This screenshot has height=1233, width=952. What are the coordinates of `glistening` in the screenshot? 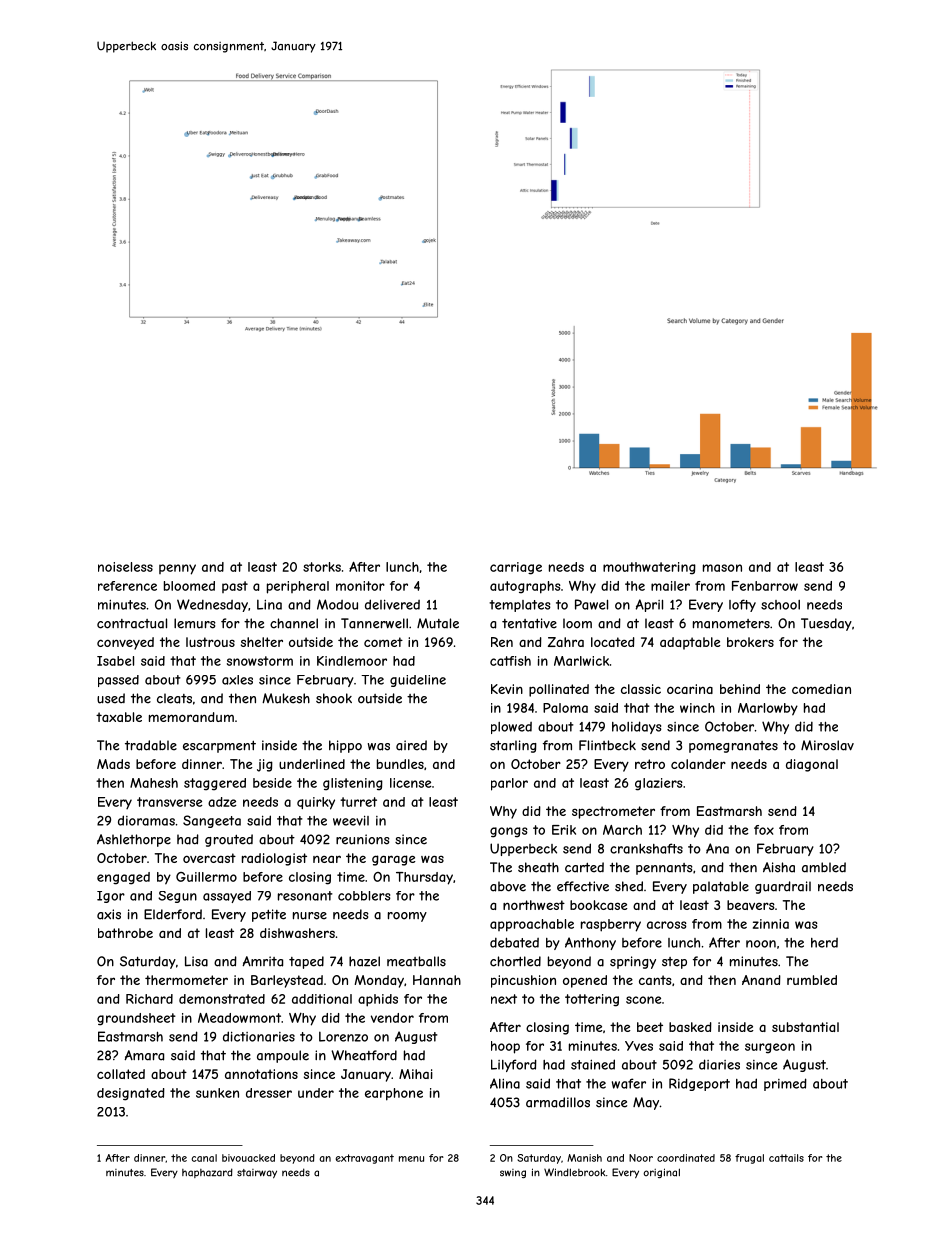 It's located at (353, 784).
